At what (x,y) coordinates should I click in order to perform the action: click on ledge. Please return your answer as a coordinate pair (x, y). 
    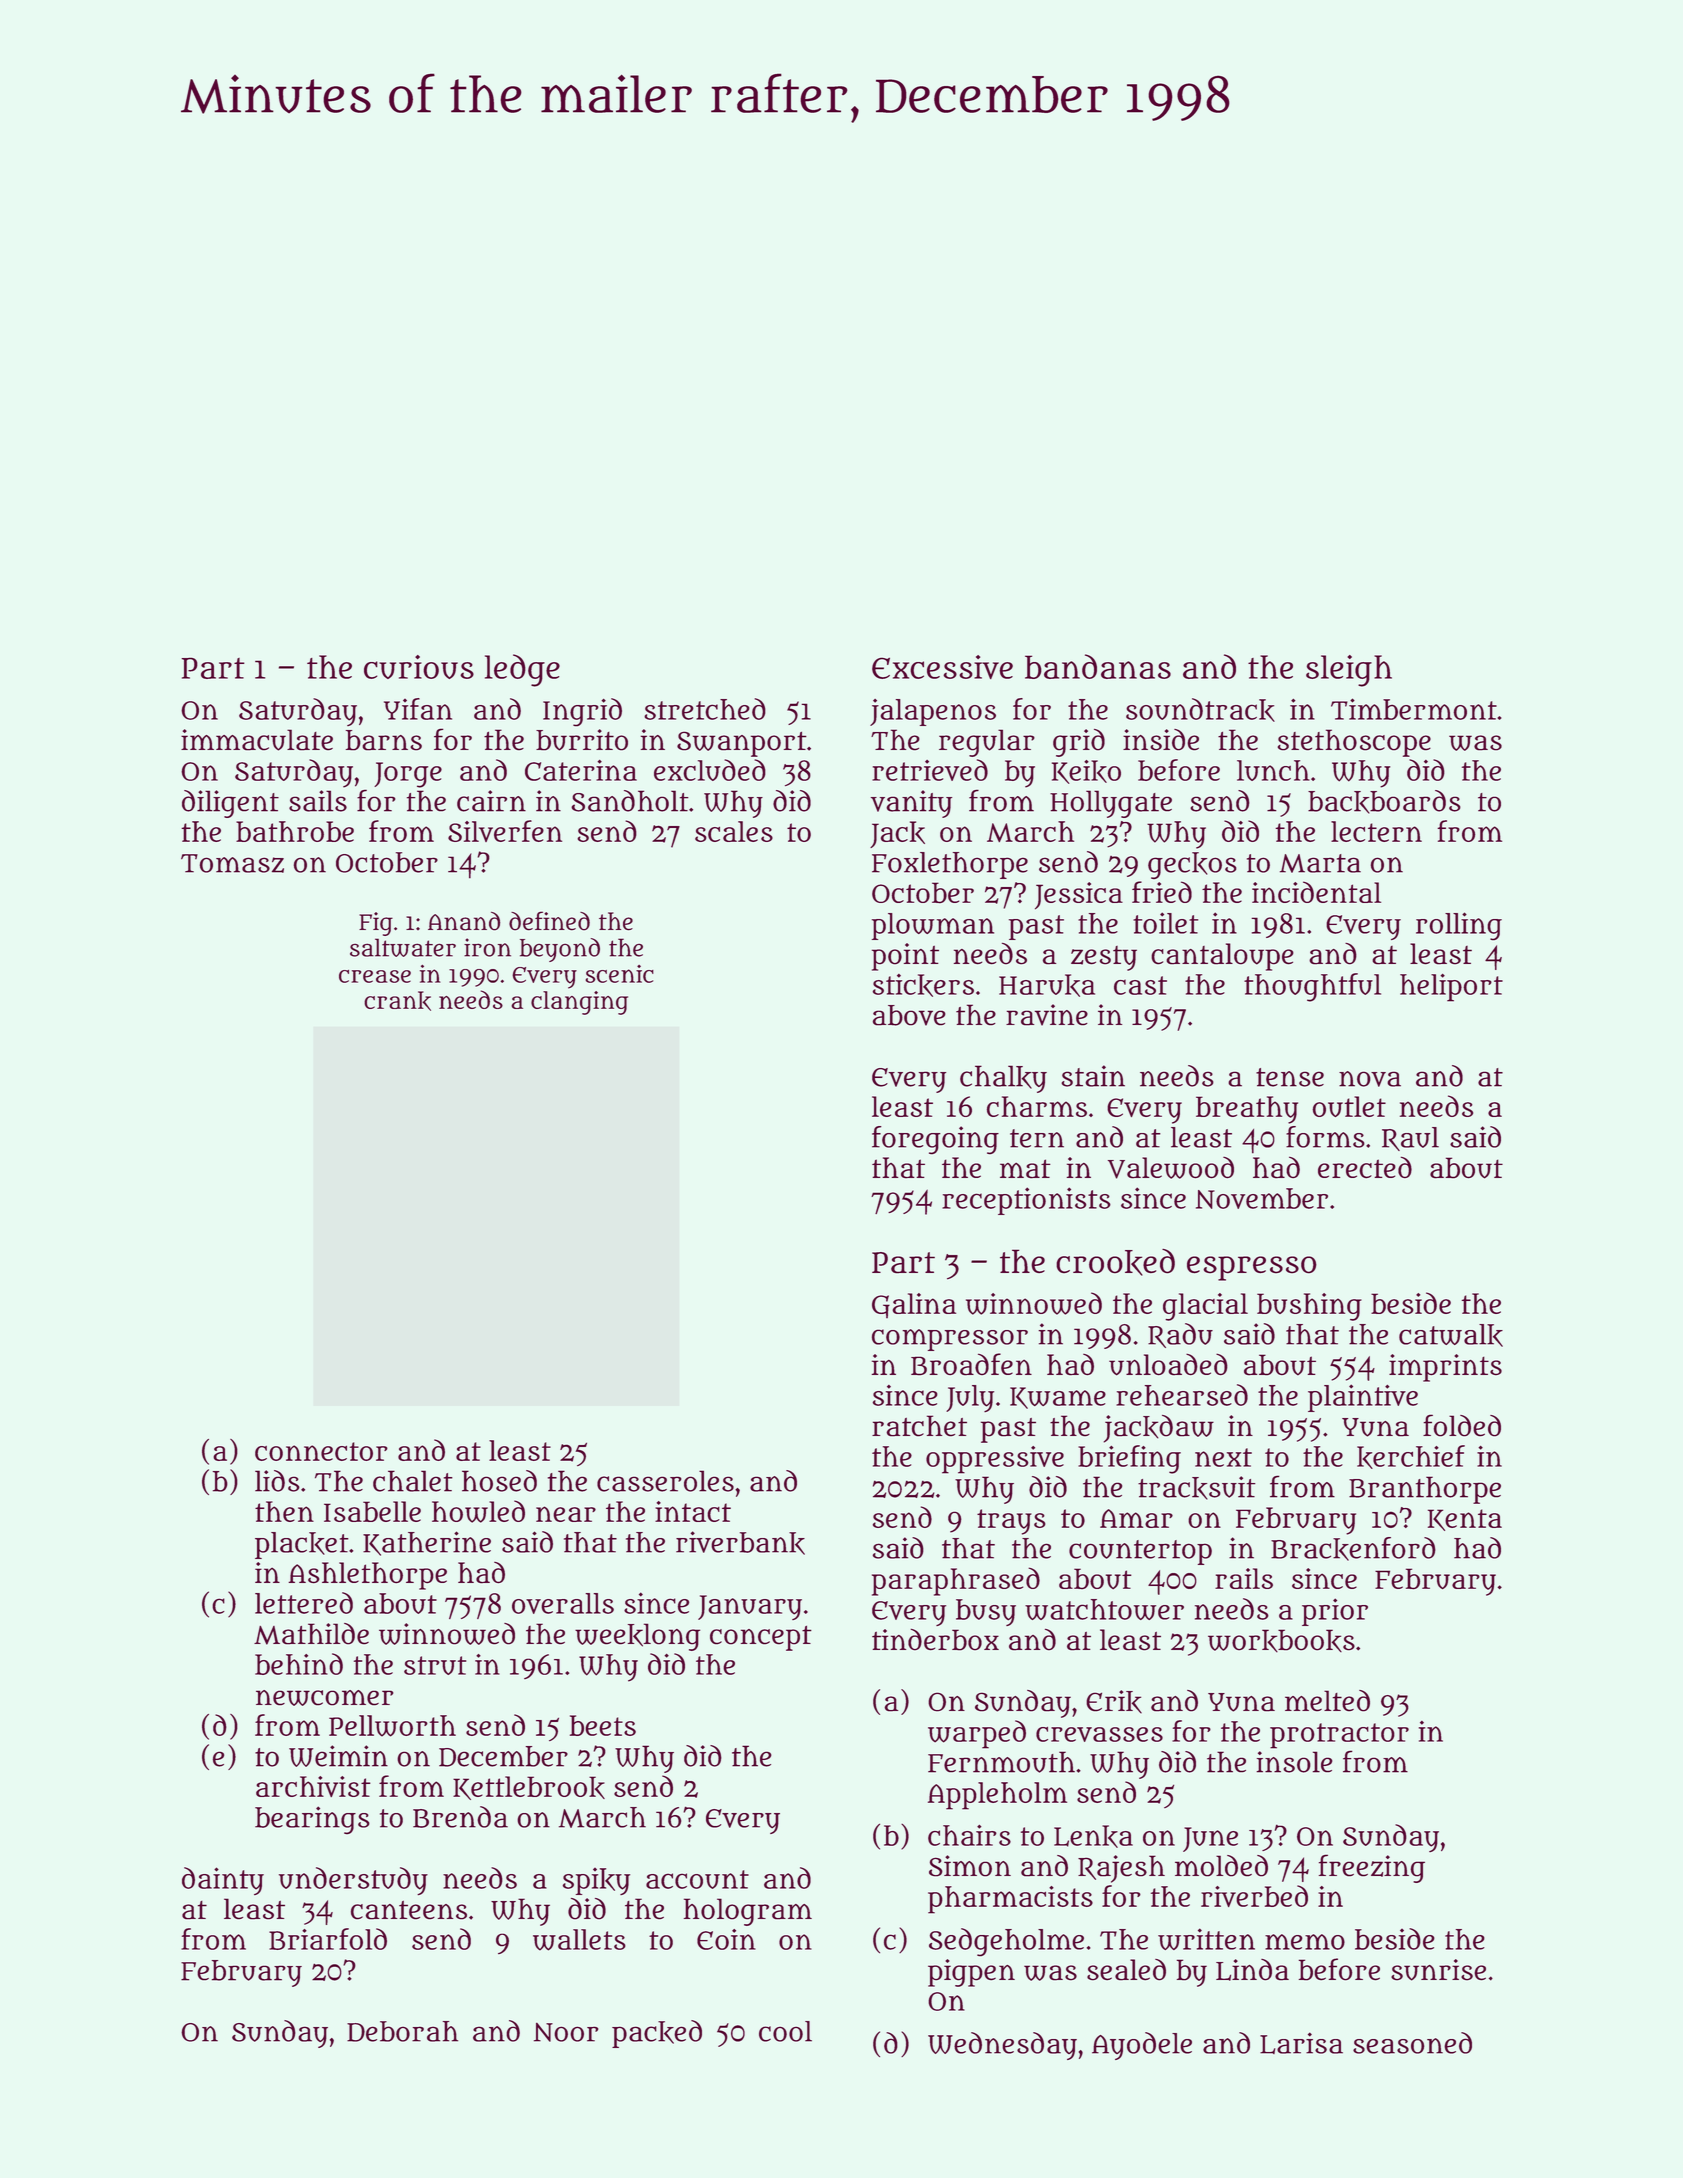
    Looking at the image, I should click on (522, 670).
